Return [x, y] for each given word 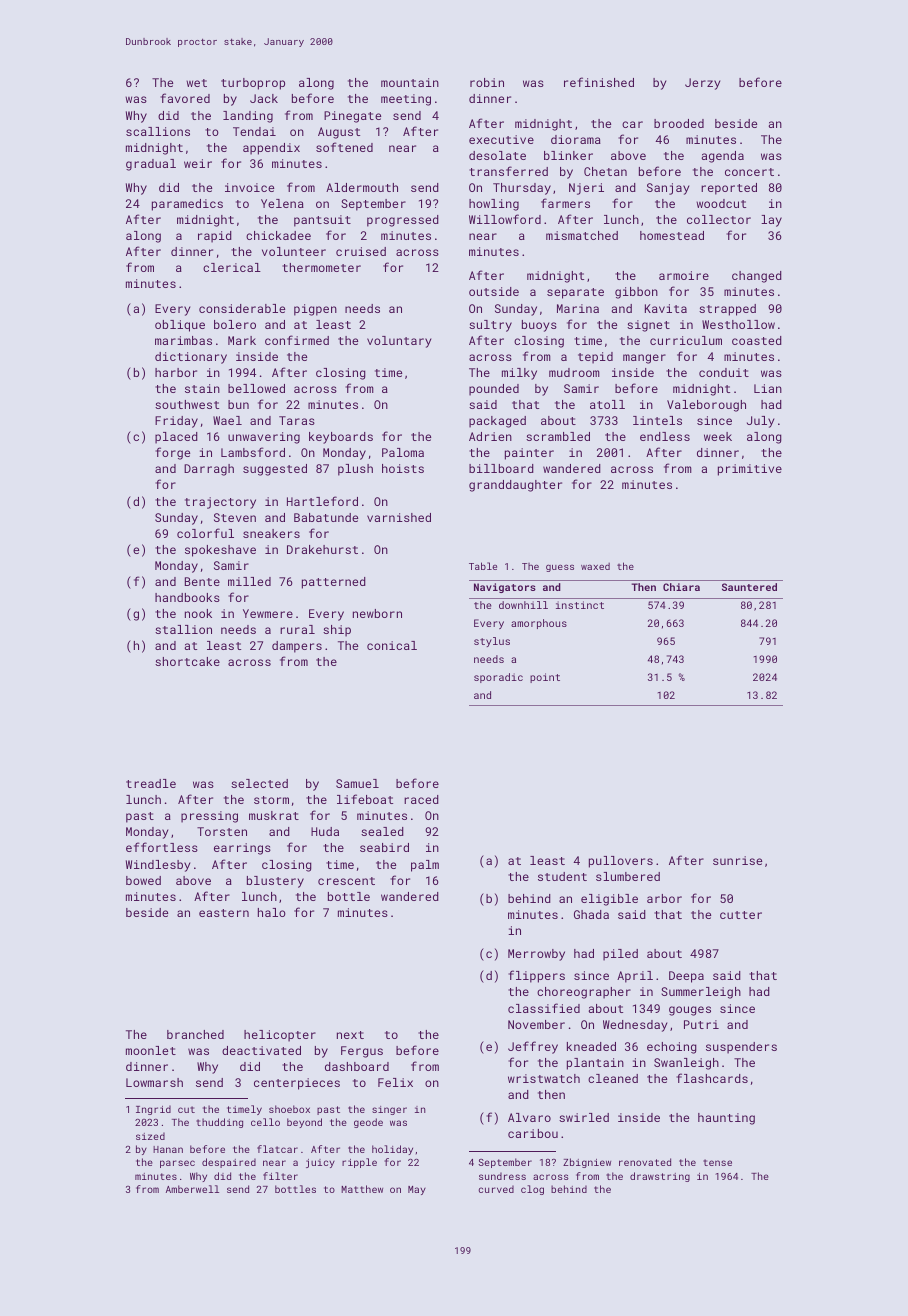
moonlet [151, 1050]
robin [487, 82]
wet [196, 83]
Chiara [681, 587]
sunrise [737, 860]
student [562, 876]
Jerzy [702, 84]
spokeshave [220, 551]
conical [392, 645]
